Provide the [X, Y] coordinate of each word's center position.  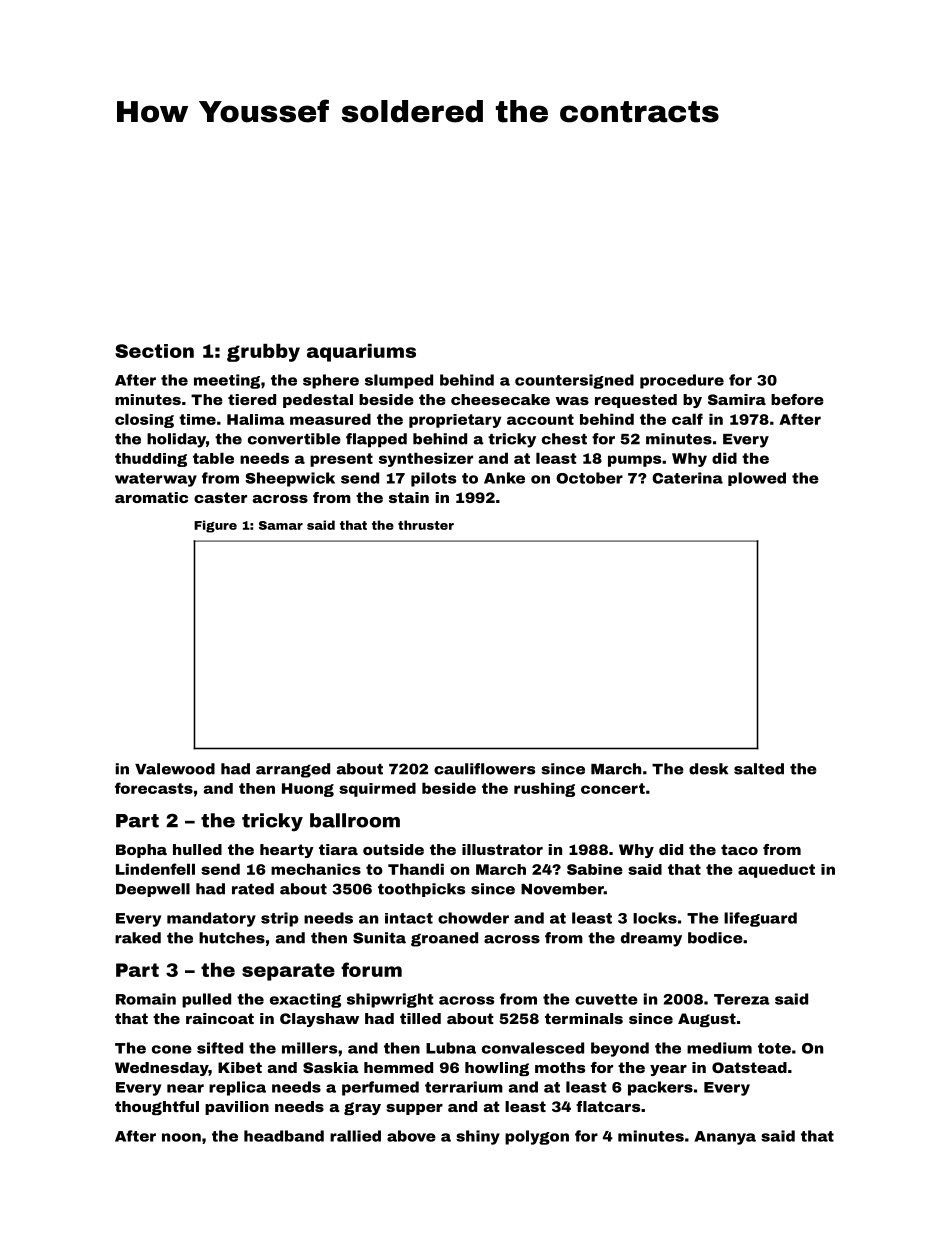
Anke [504, 478]
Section [154, 351]
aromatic [151, 497]
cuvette [606, 999]
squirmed [377, 789]
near [185, 1088]
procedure [682, 381]
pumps [634, 461]
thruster [426, 525]
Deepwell [153, 890]
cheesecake [500, 399]
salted [759, 769]
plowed [757, 479]
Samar [281, 525]
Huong [308, 790]
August [707, 1020]
